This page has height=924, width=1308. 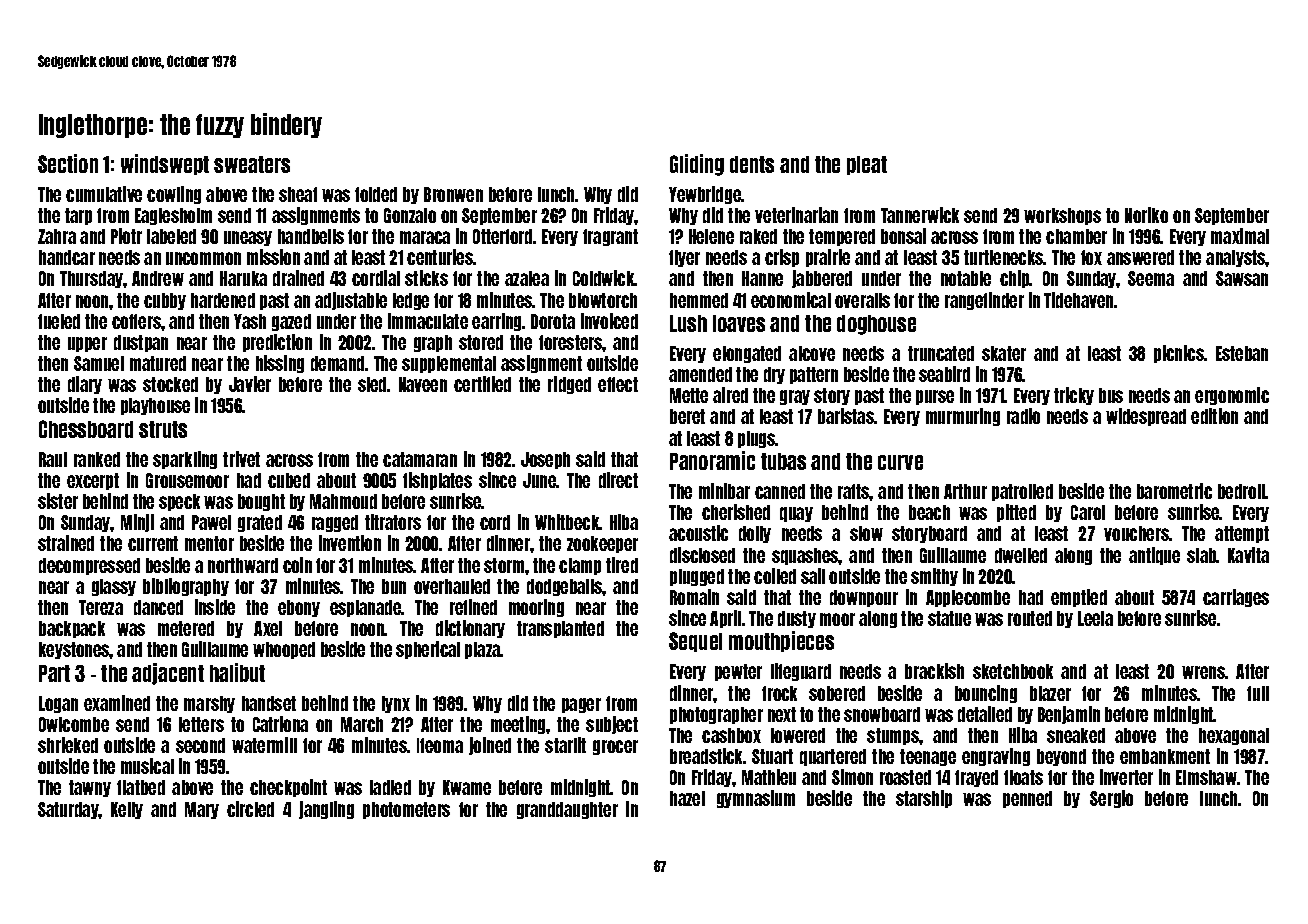 What do you see at coordinates (739, 323) in the page?
I see `loaves` at bounding box center [739, 323].
